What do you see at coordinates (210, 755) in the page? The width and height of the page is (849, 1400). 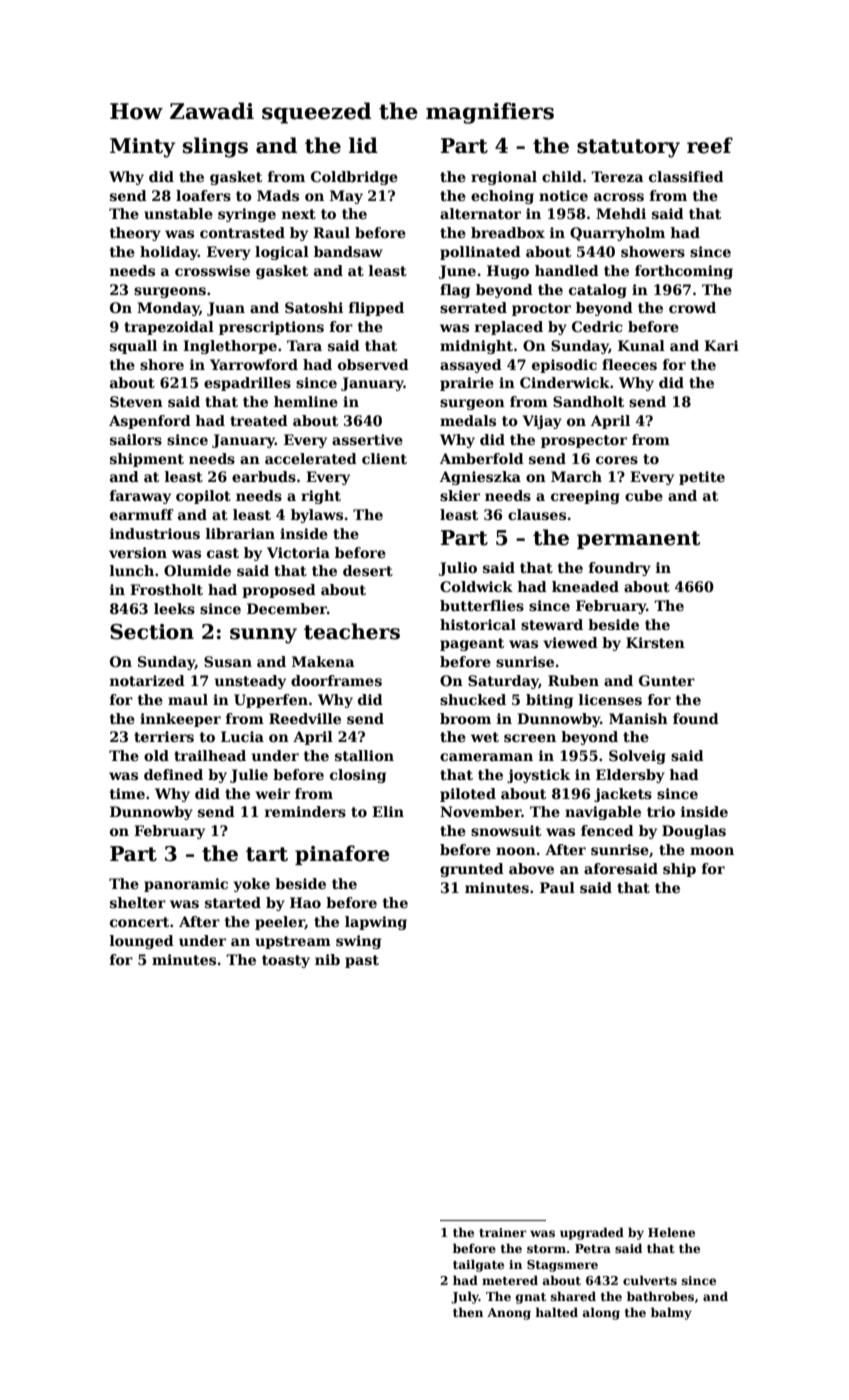 I see `trailhead` at bounding box center [210, 755].
